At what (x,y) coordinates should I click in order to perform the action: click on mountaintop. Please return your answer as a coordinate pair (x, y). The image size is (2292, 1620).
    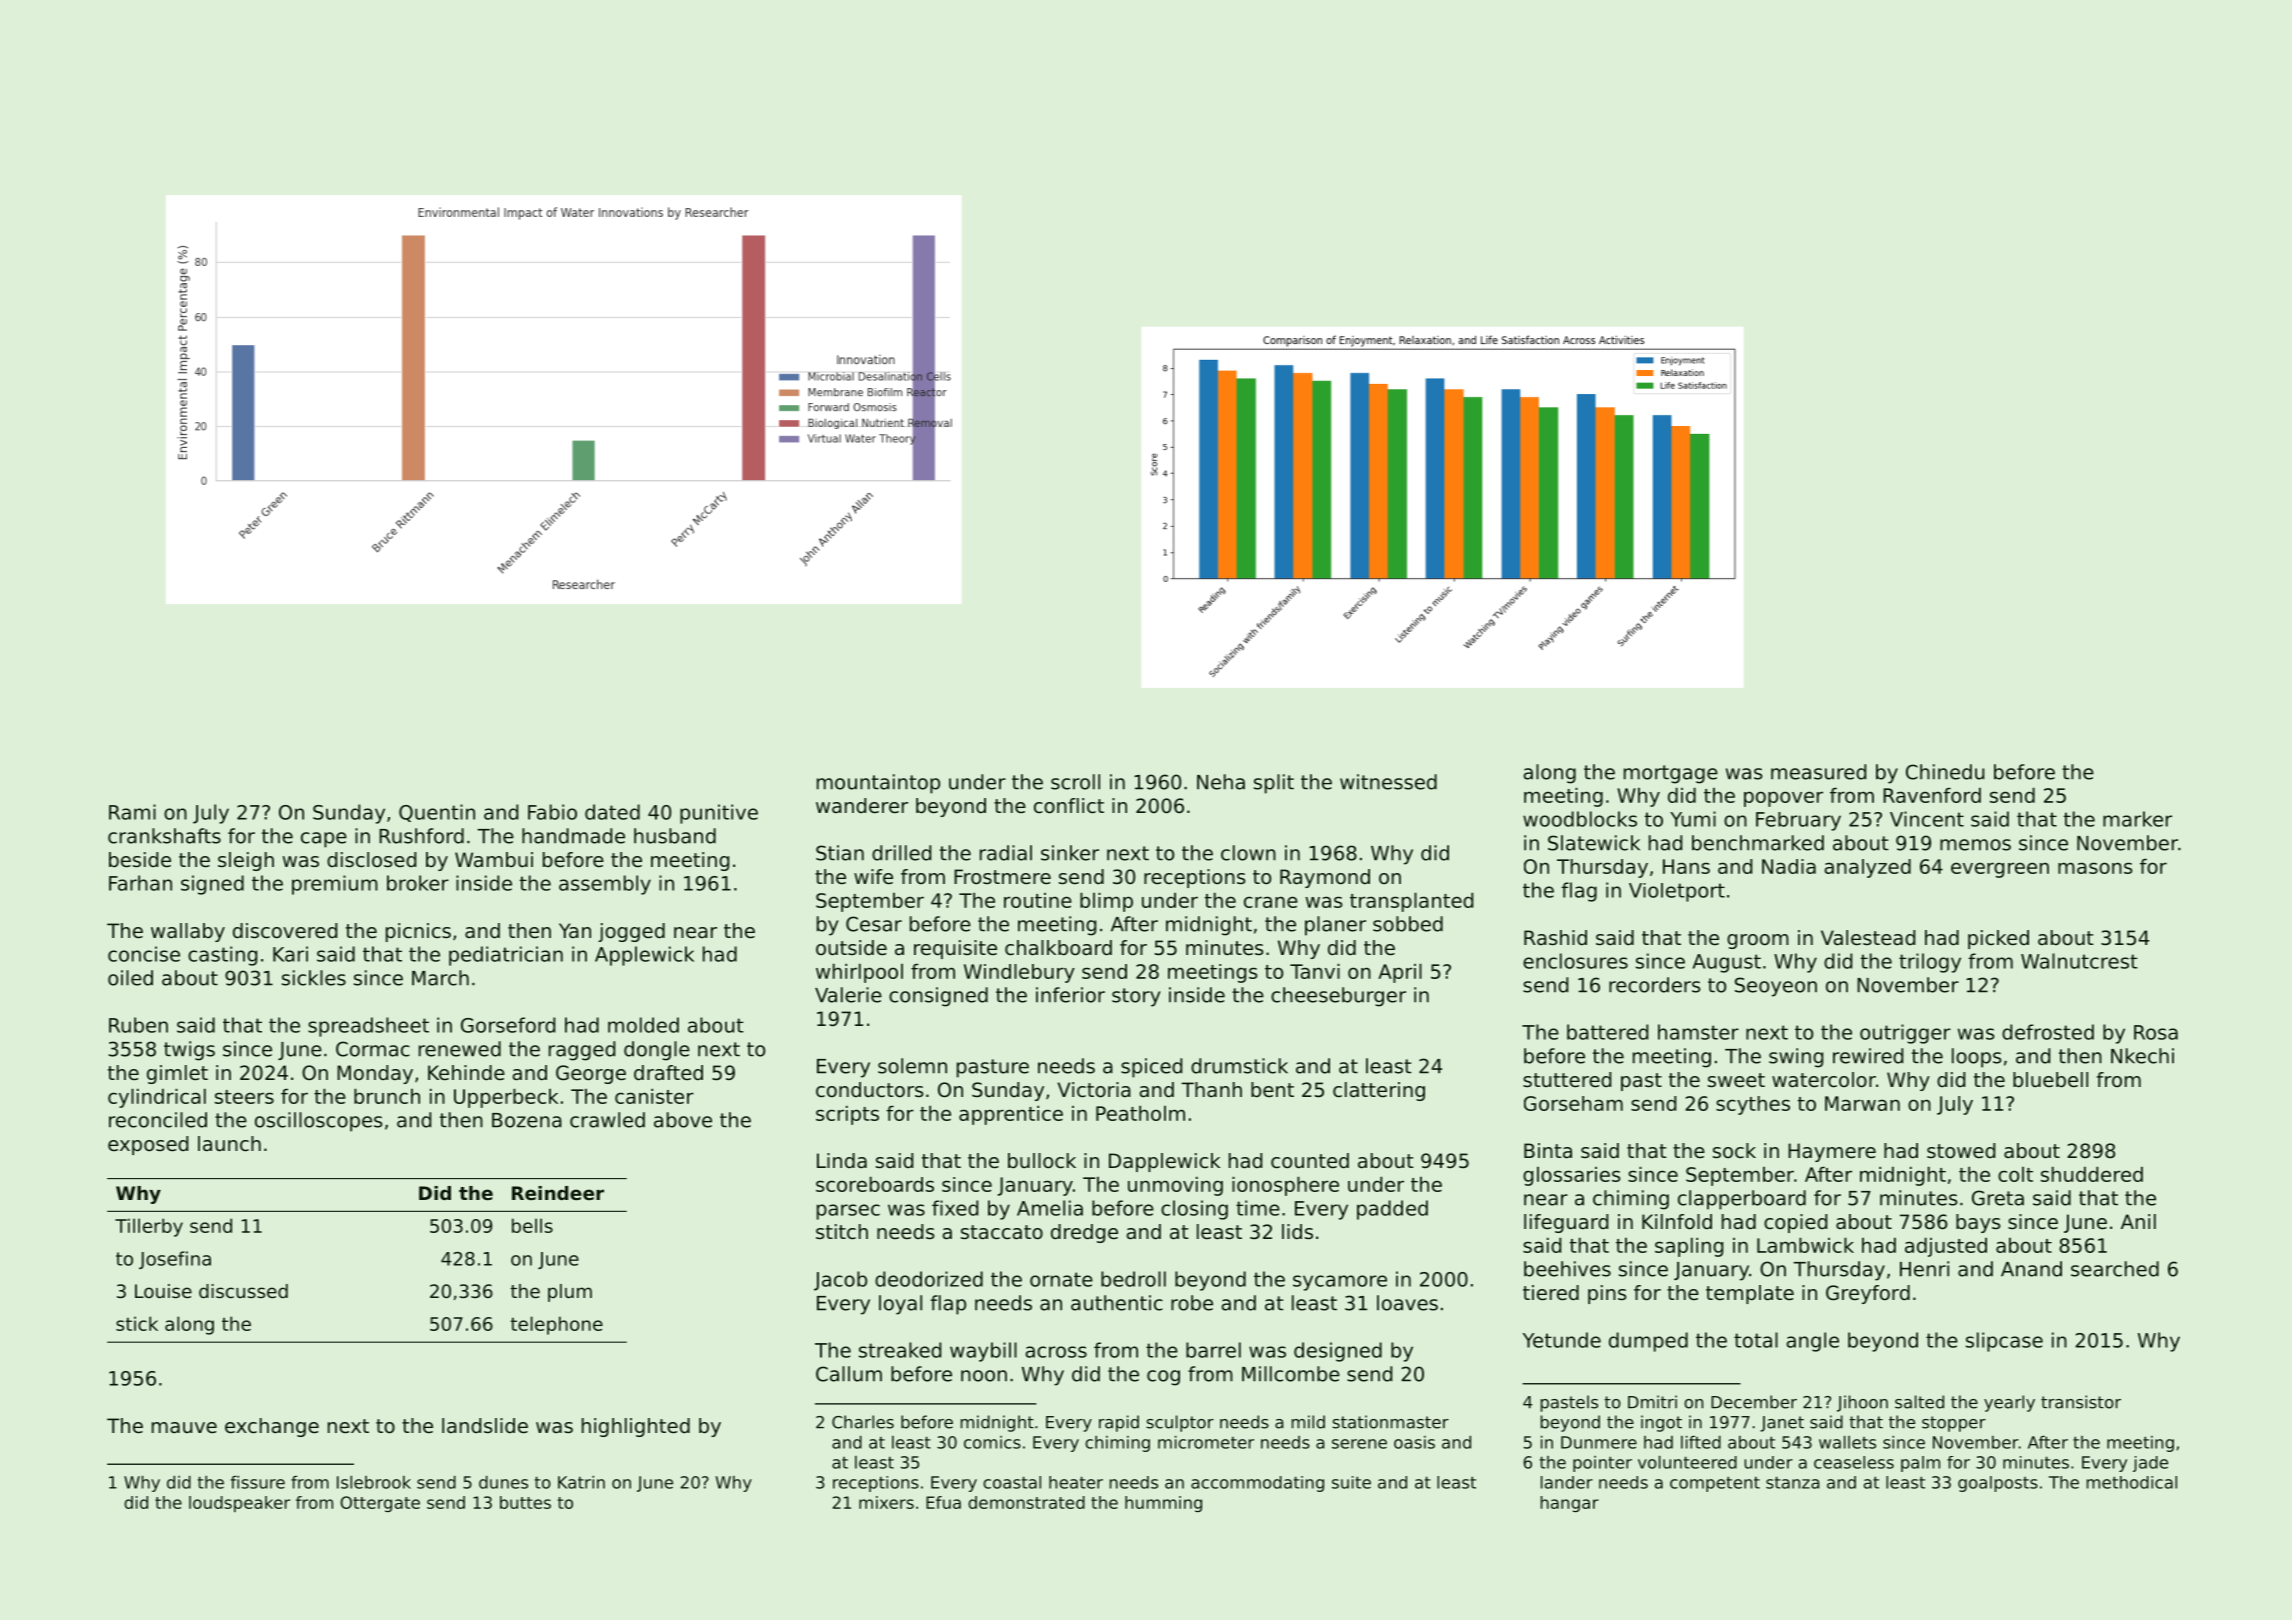
    Looking at the image, I should click on (878, 784).
